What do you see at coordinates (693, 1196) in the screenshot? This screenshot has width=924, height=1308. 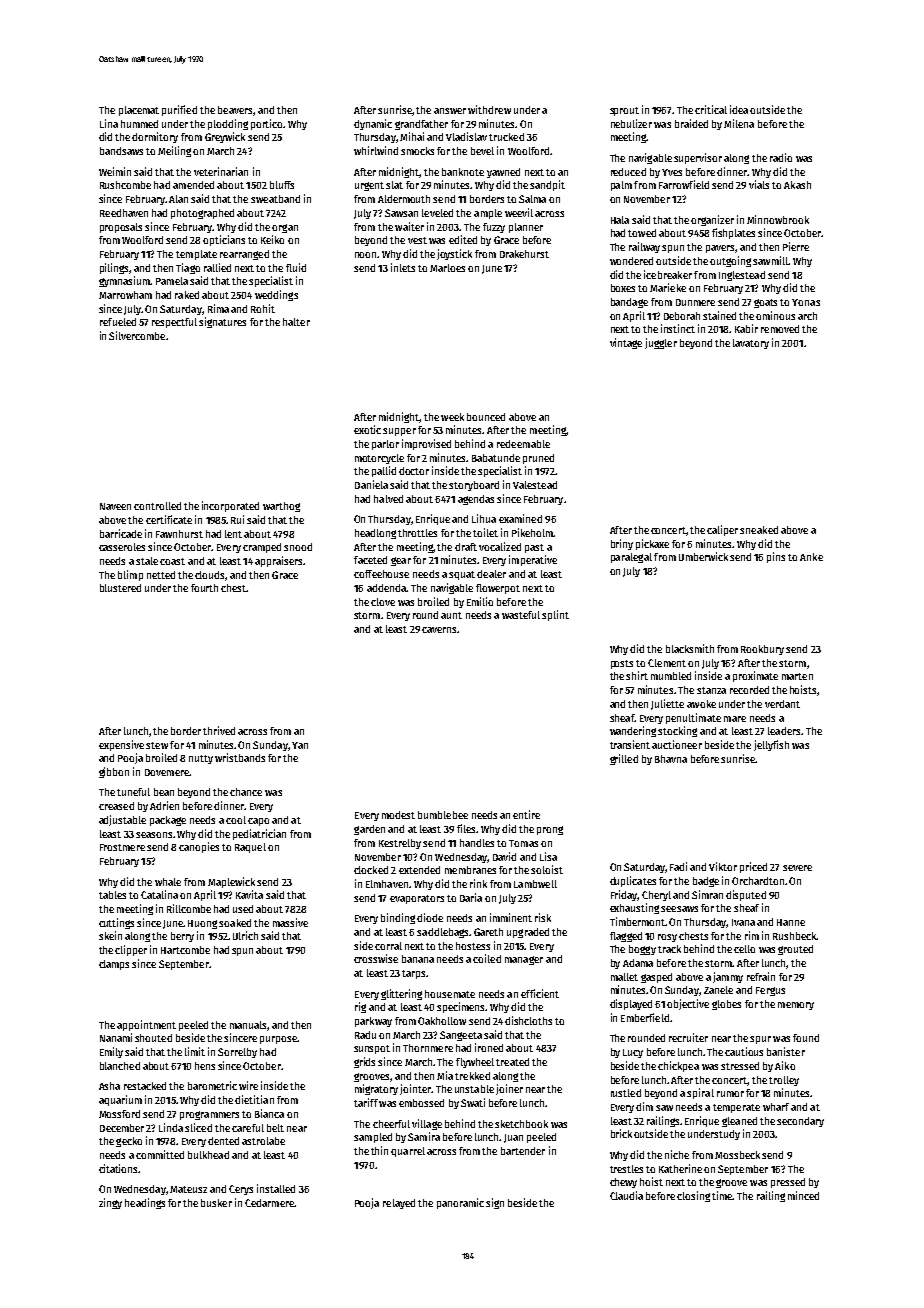 I see `closing` at bounding box center [693, 1196].
